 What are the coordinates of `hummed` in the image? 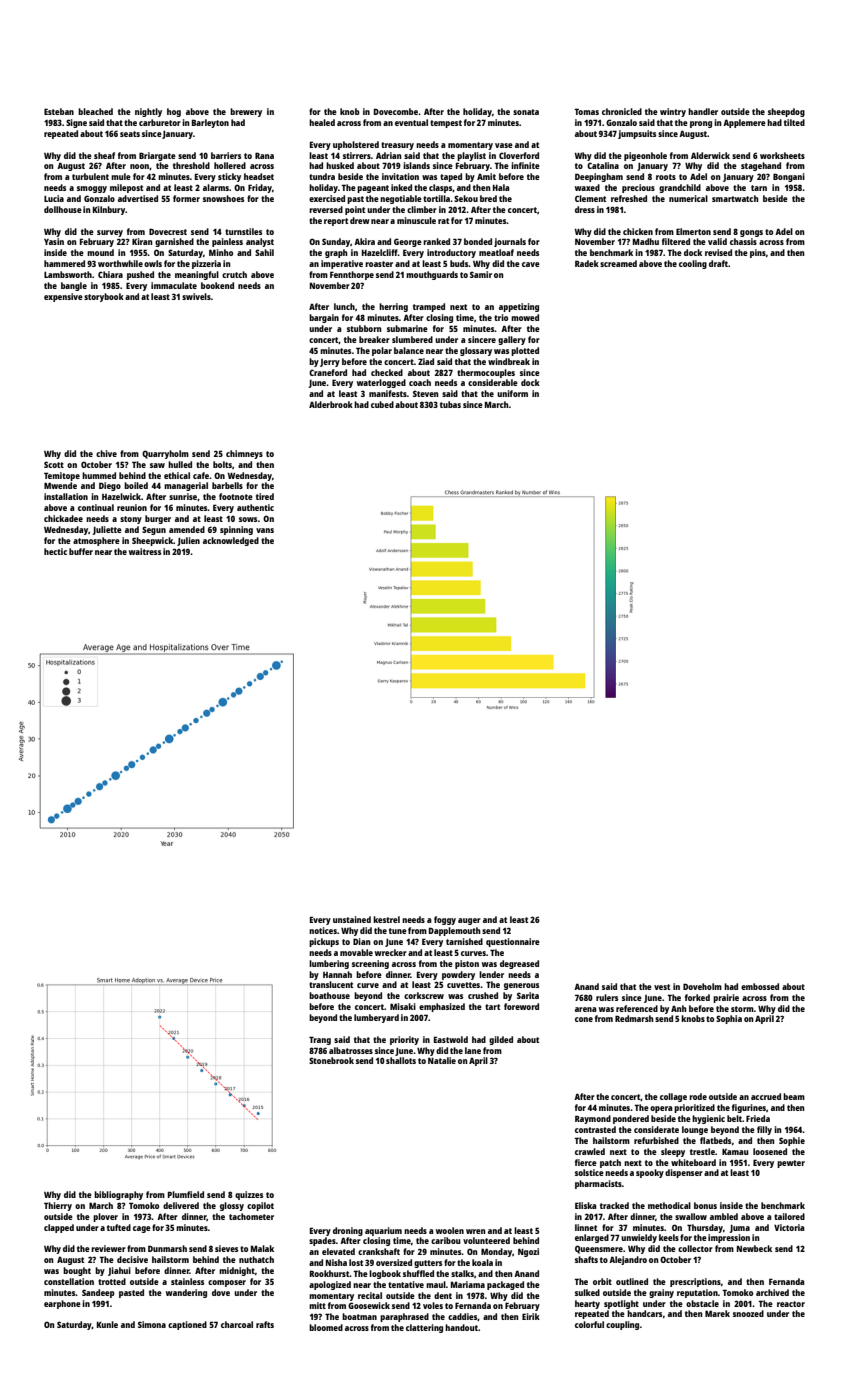 It's located at (99, 475).
